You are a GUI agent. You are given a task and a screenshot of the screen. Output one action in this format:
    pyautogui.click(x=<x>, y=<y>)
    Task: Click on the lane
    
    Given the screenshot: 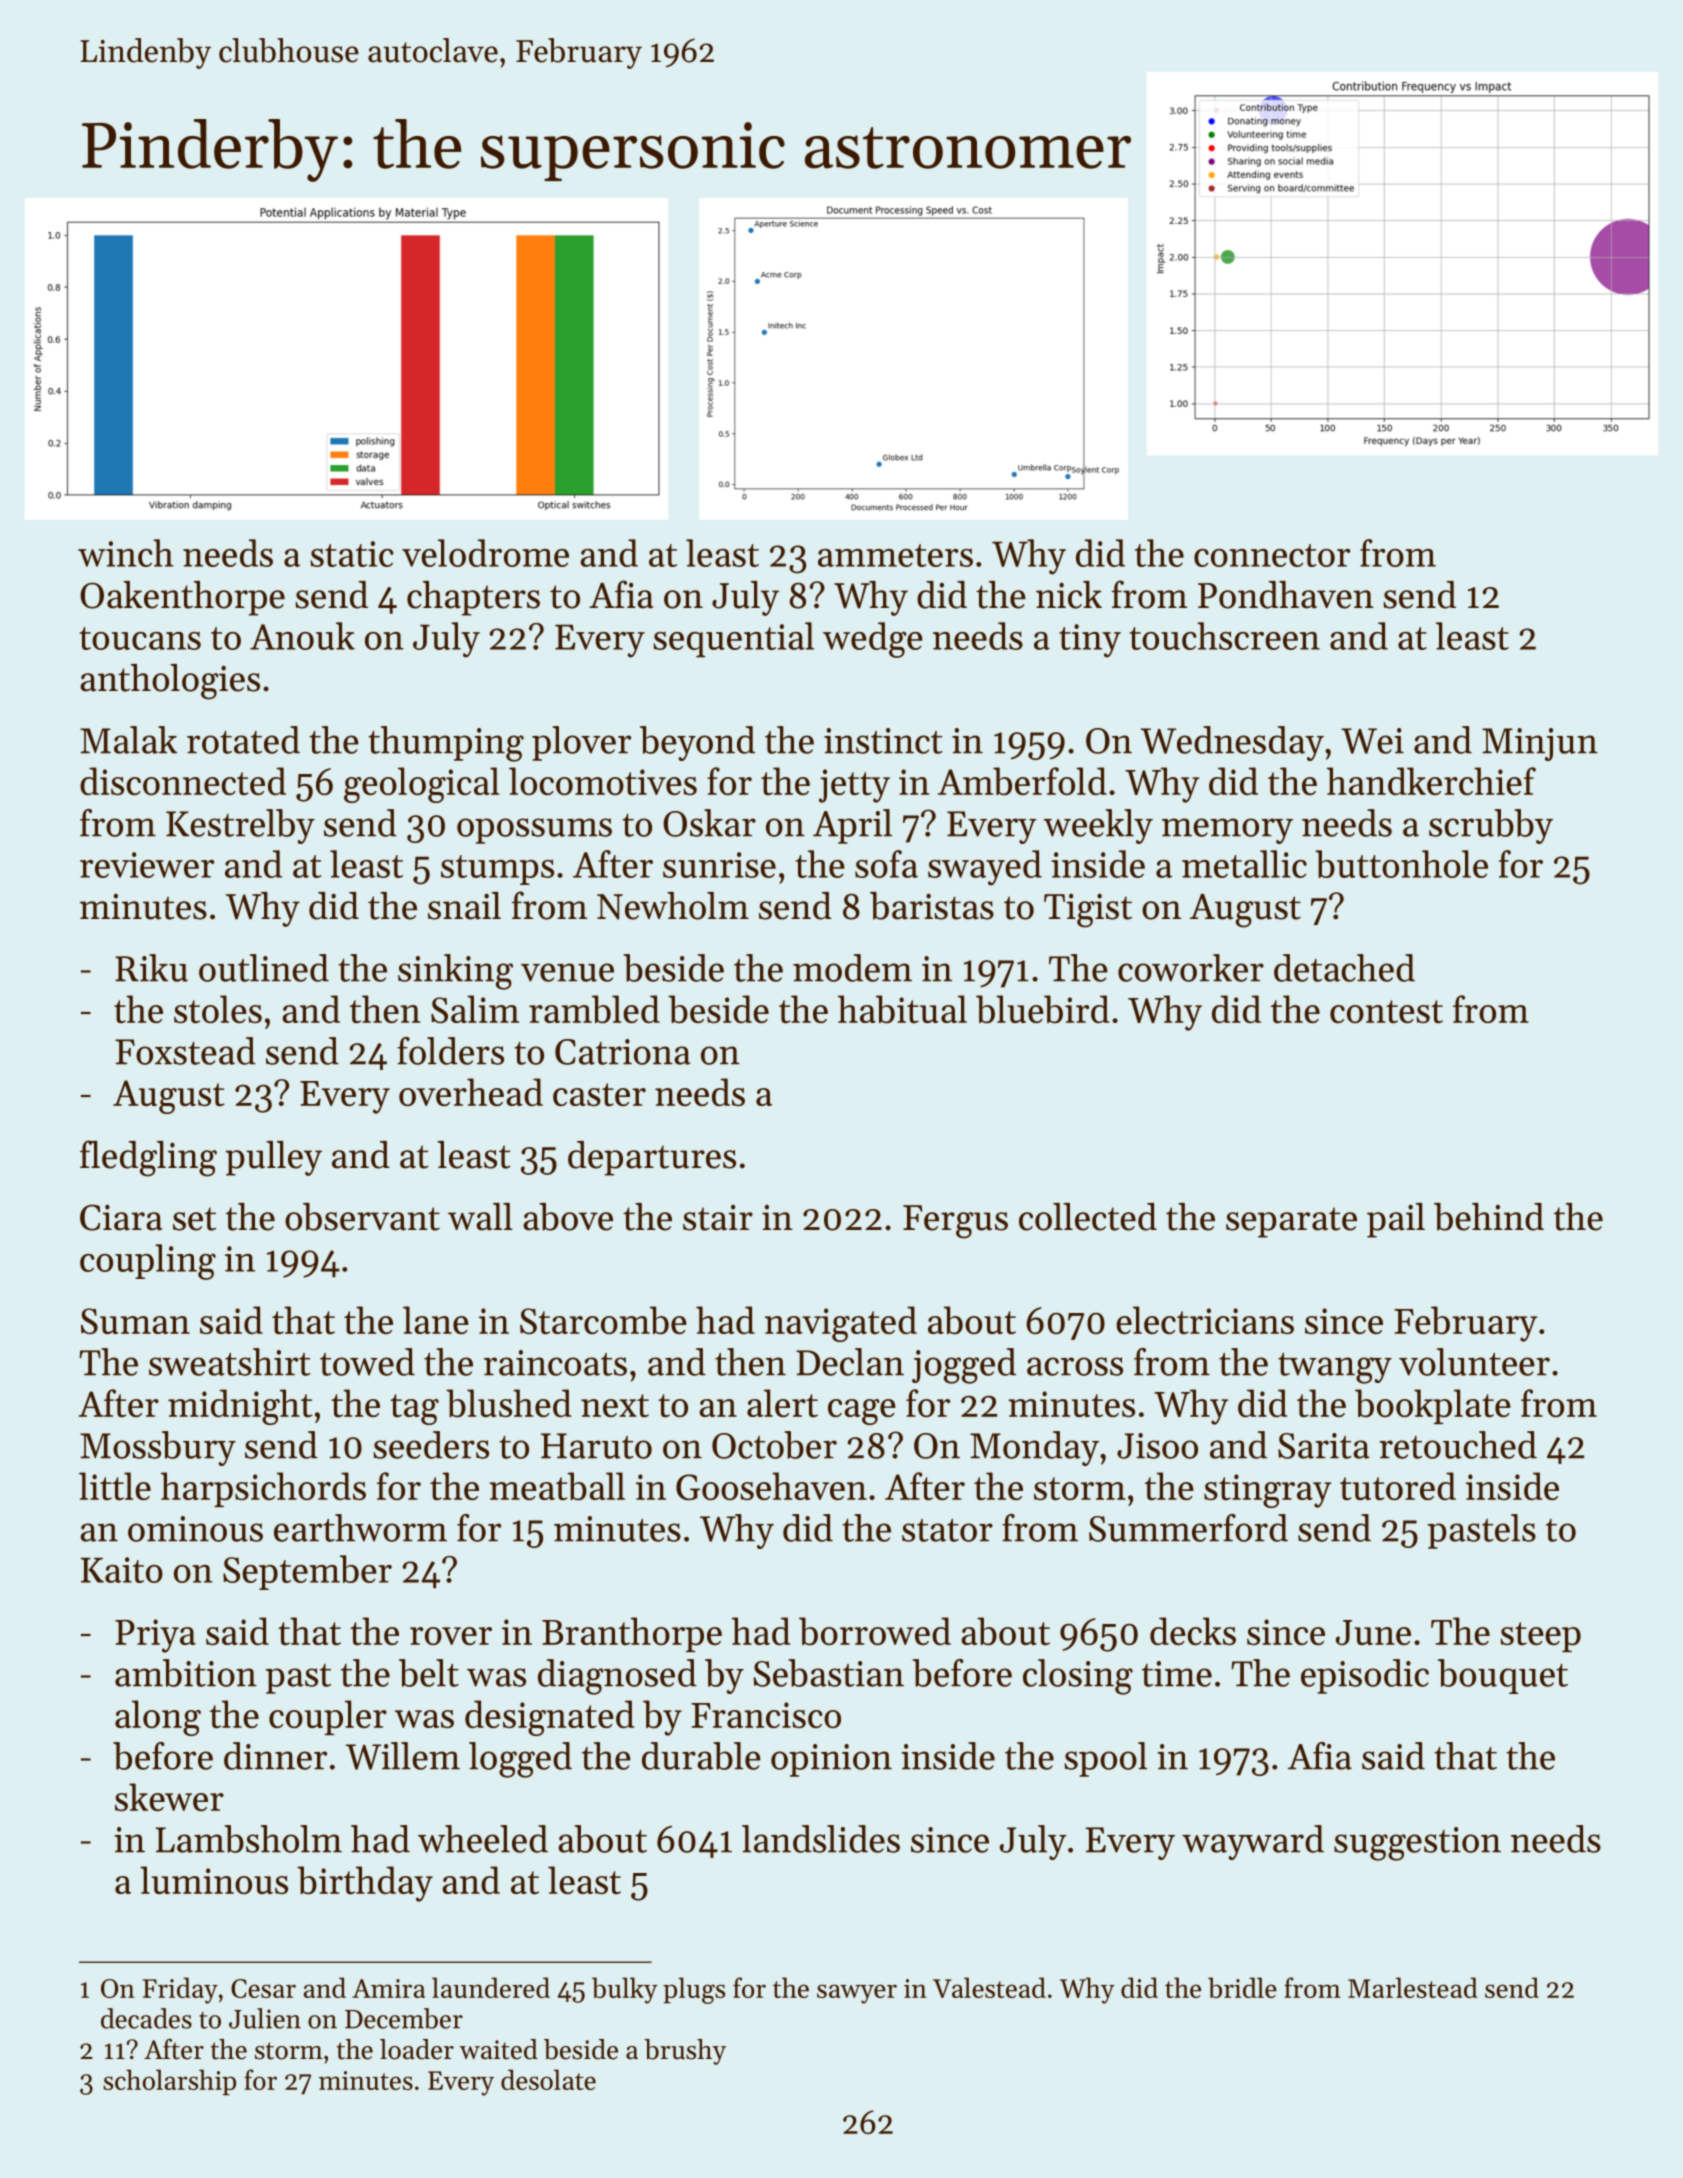 What is the action you would take?
    pyautogui.click(x=436, y=1320)
